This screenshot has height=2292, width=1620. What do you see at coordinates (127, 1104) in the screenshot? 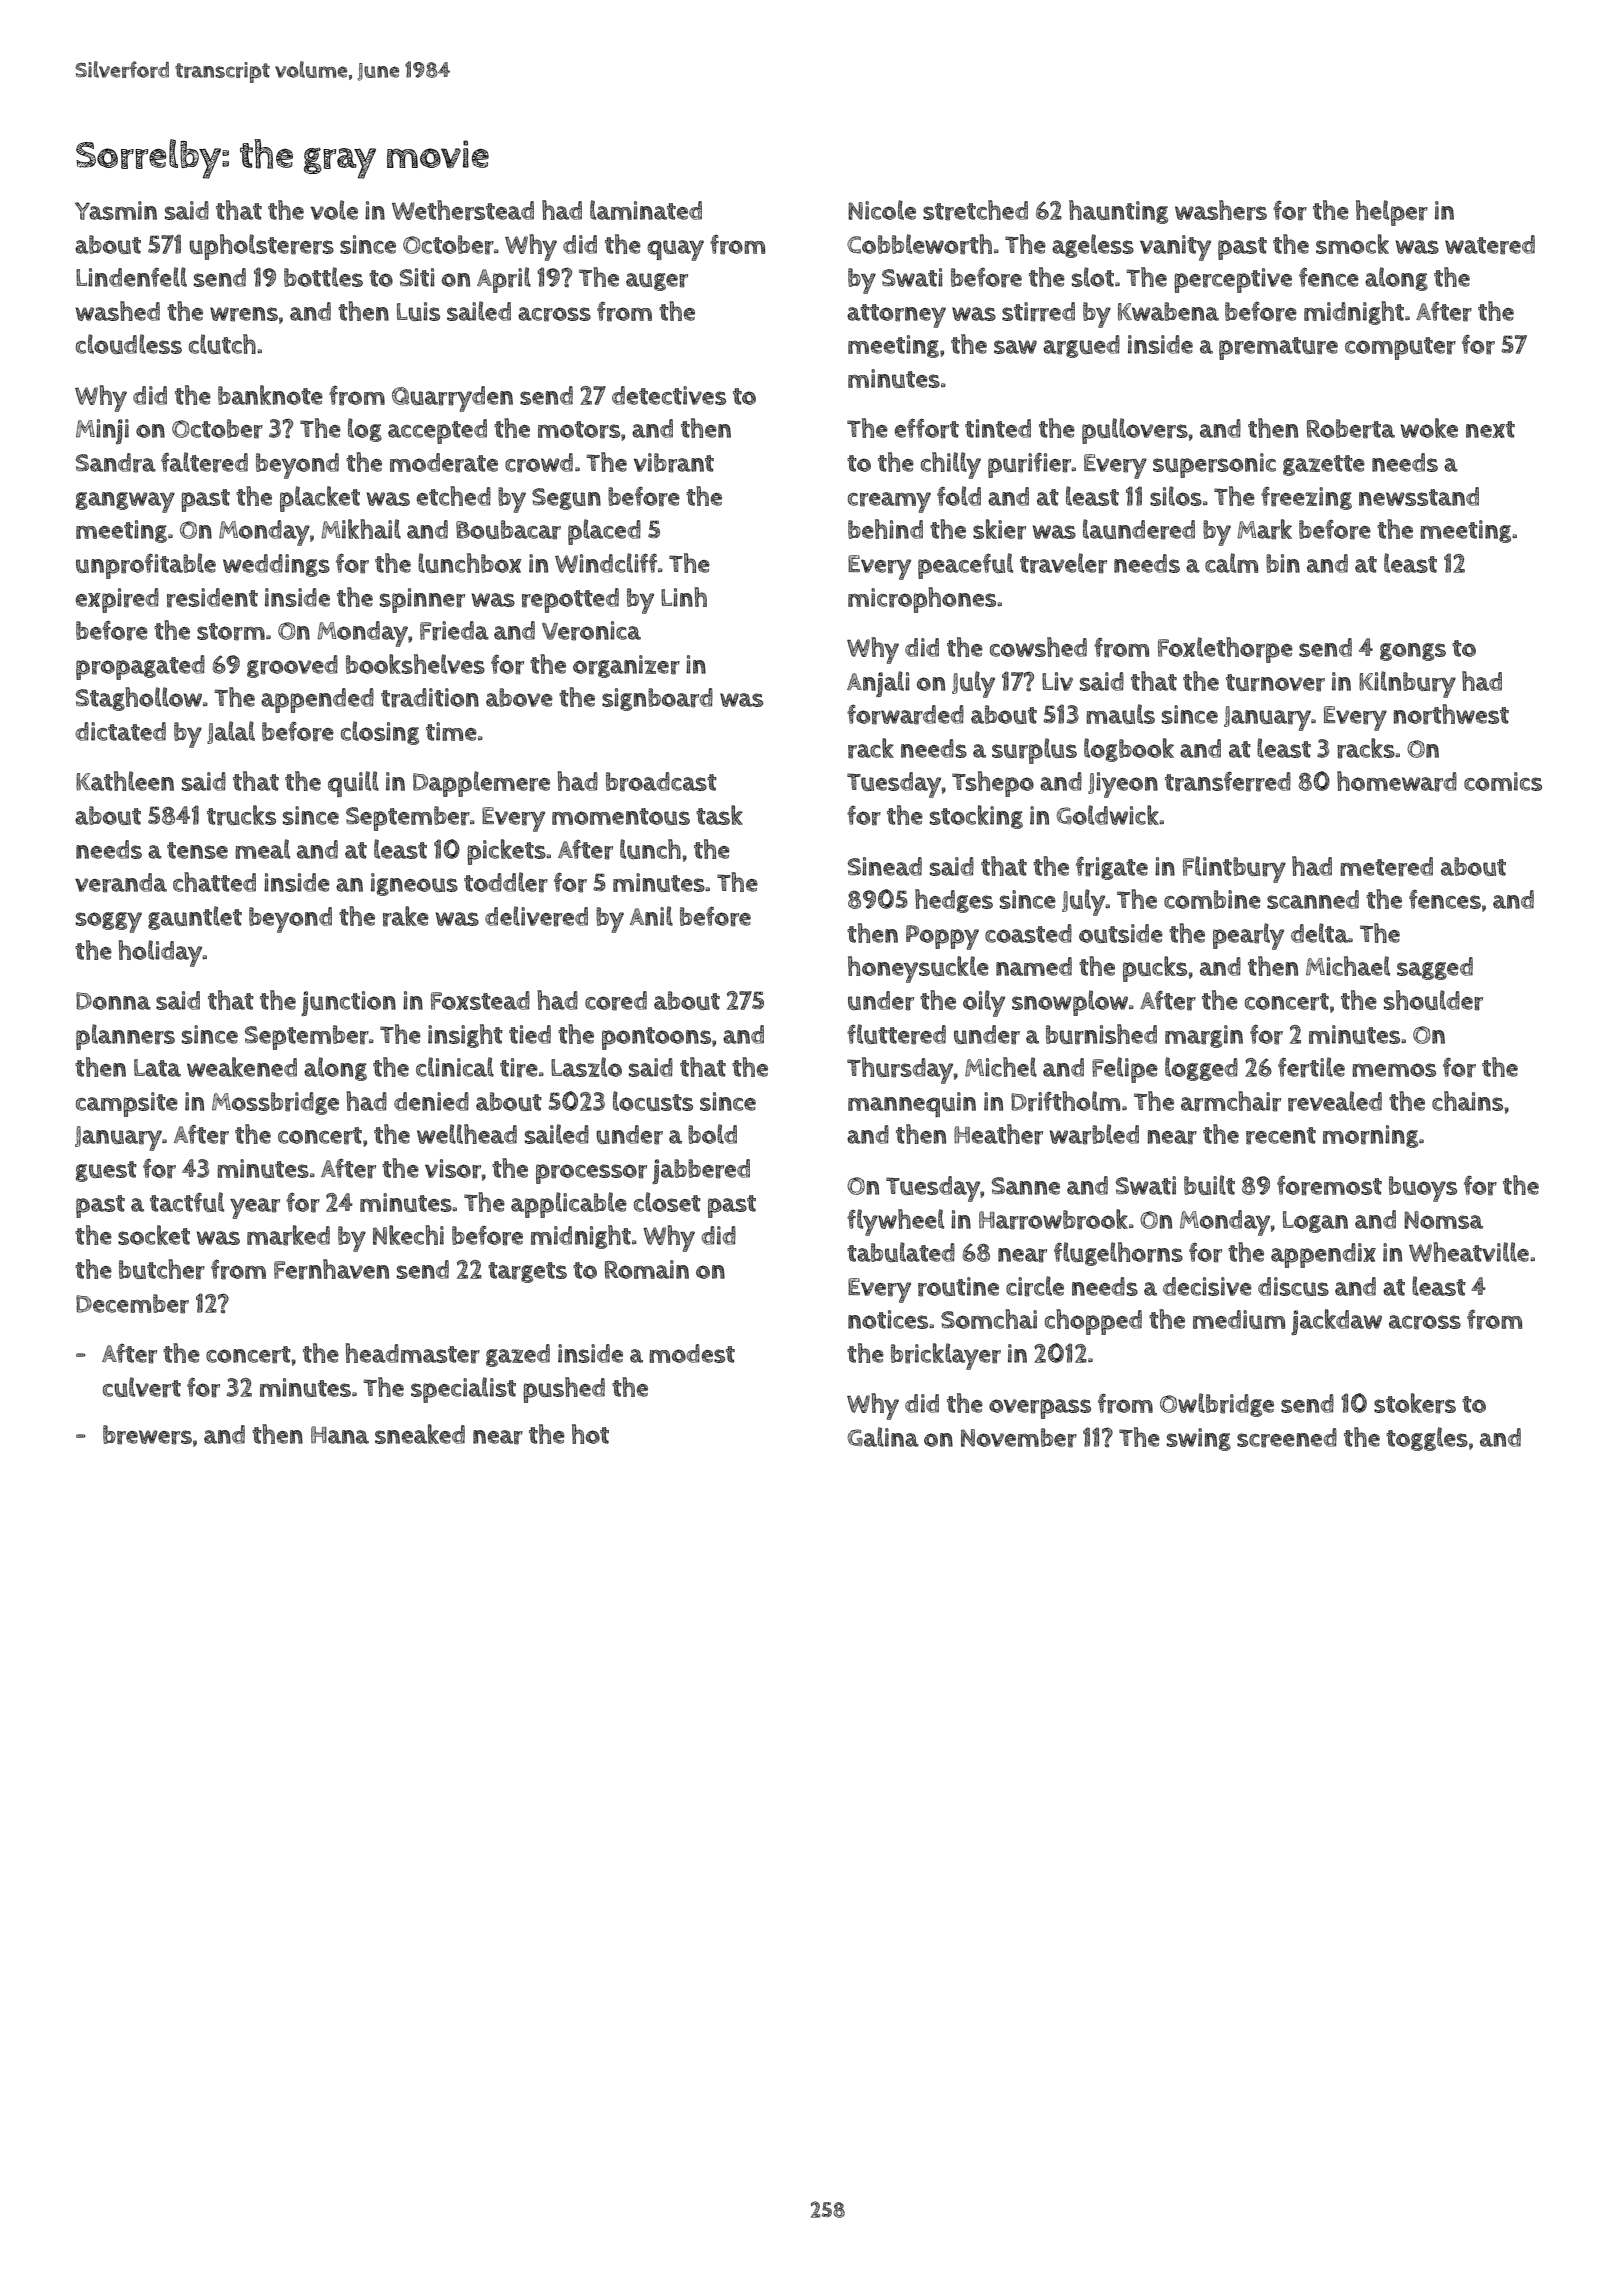
I see `campsite` at bounding box center [127, 1104].
